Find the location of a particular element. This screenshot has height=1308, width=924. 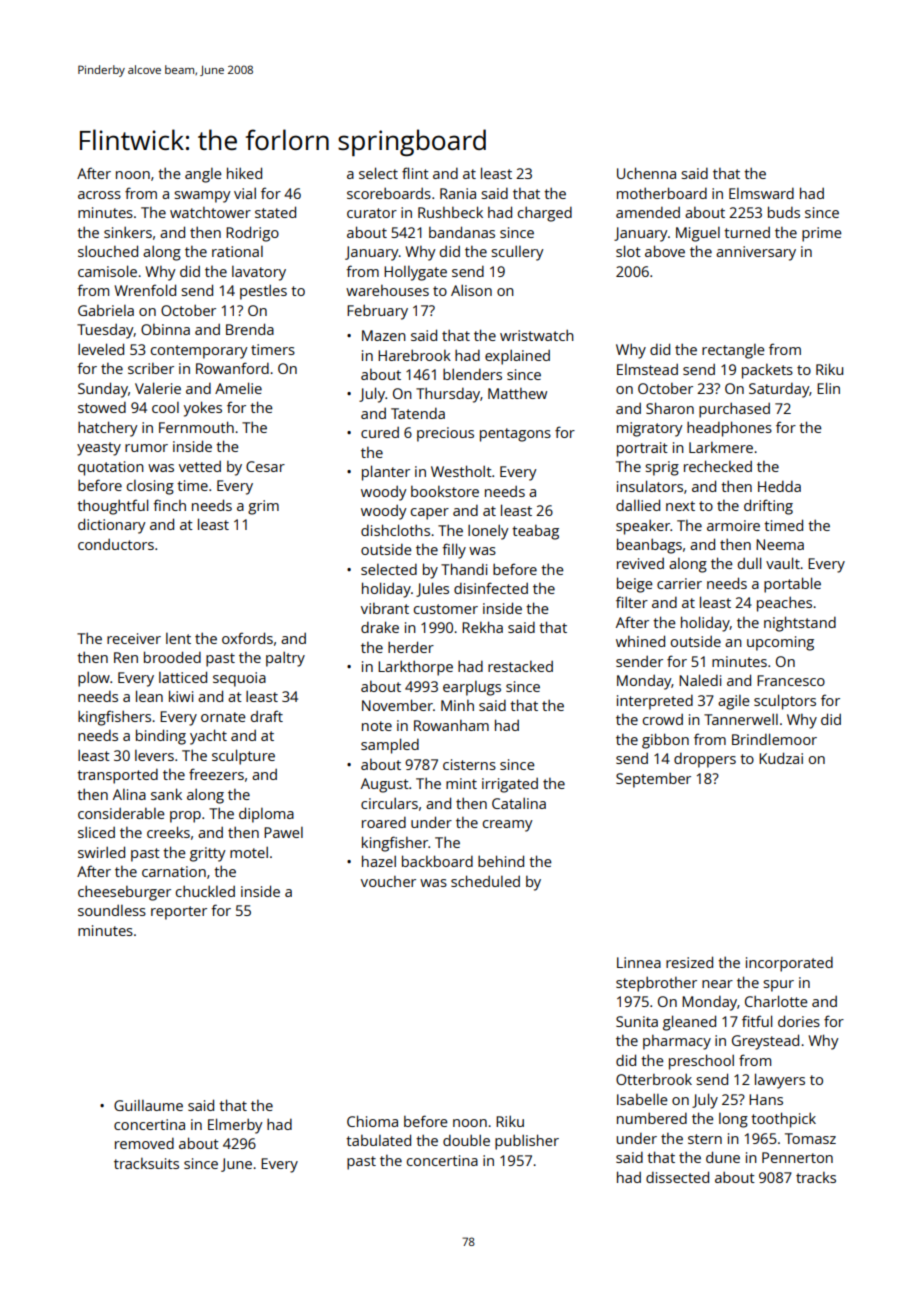

beanbags is located at coordinates (649, 546).
